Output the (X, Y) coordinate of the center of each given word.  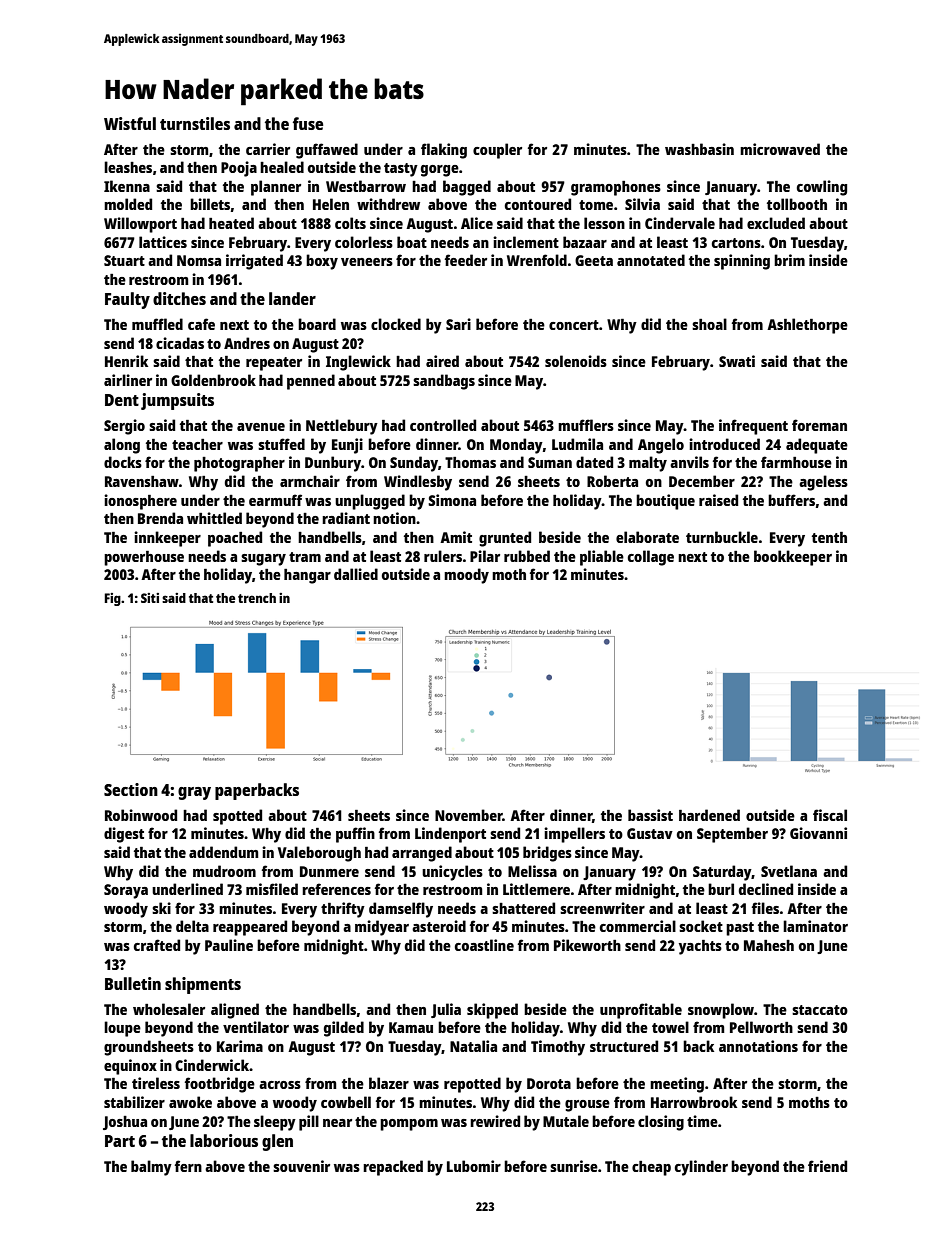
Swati (737, 361)
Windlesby (418, 483)
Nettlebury (342, 427)
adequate (817, 446)
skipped (492, 1011)
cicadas (180, 343)
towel (670, 1027)
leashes (128, 167)
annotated (651, 260)
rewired (495, 1121)
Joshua (125, 1123)
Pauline (229, 945)
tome (596, 205)
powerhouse (144, 558)
